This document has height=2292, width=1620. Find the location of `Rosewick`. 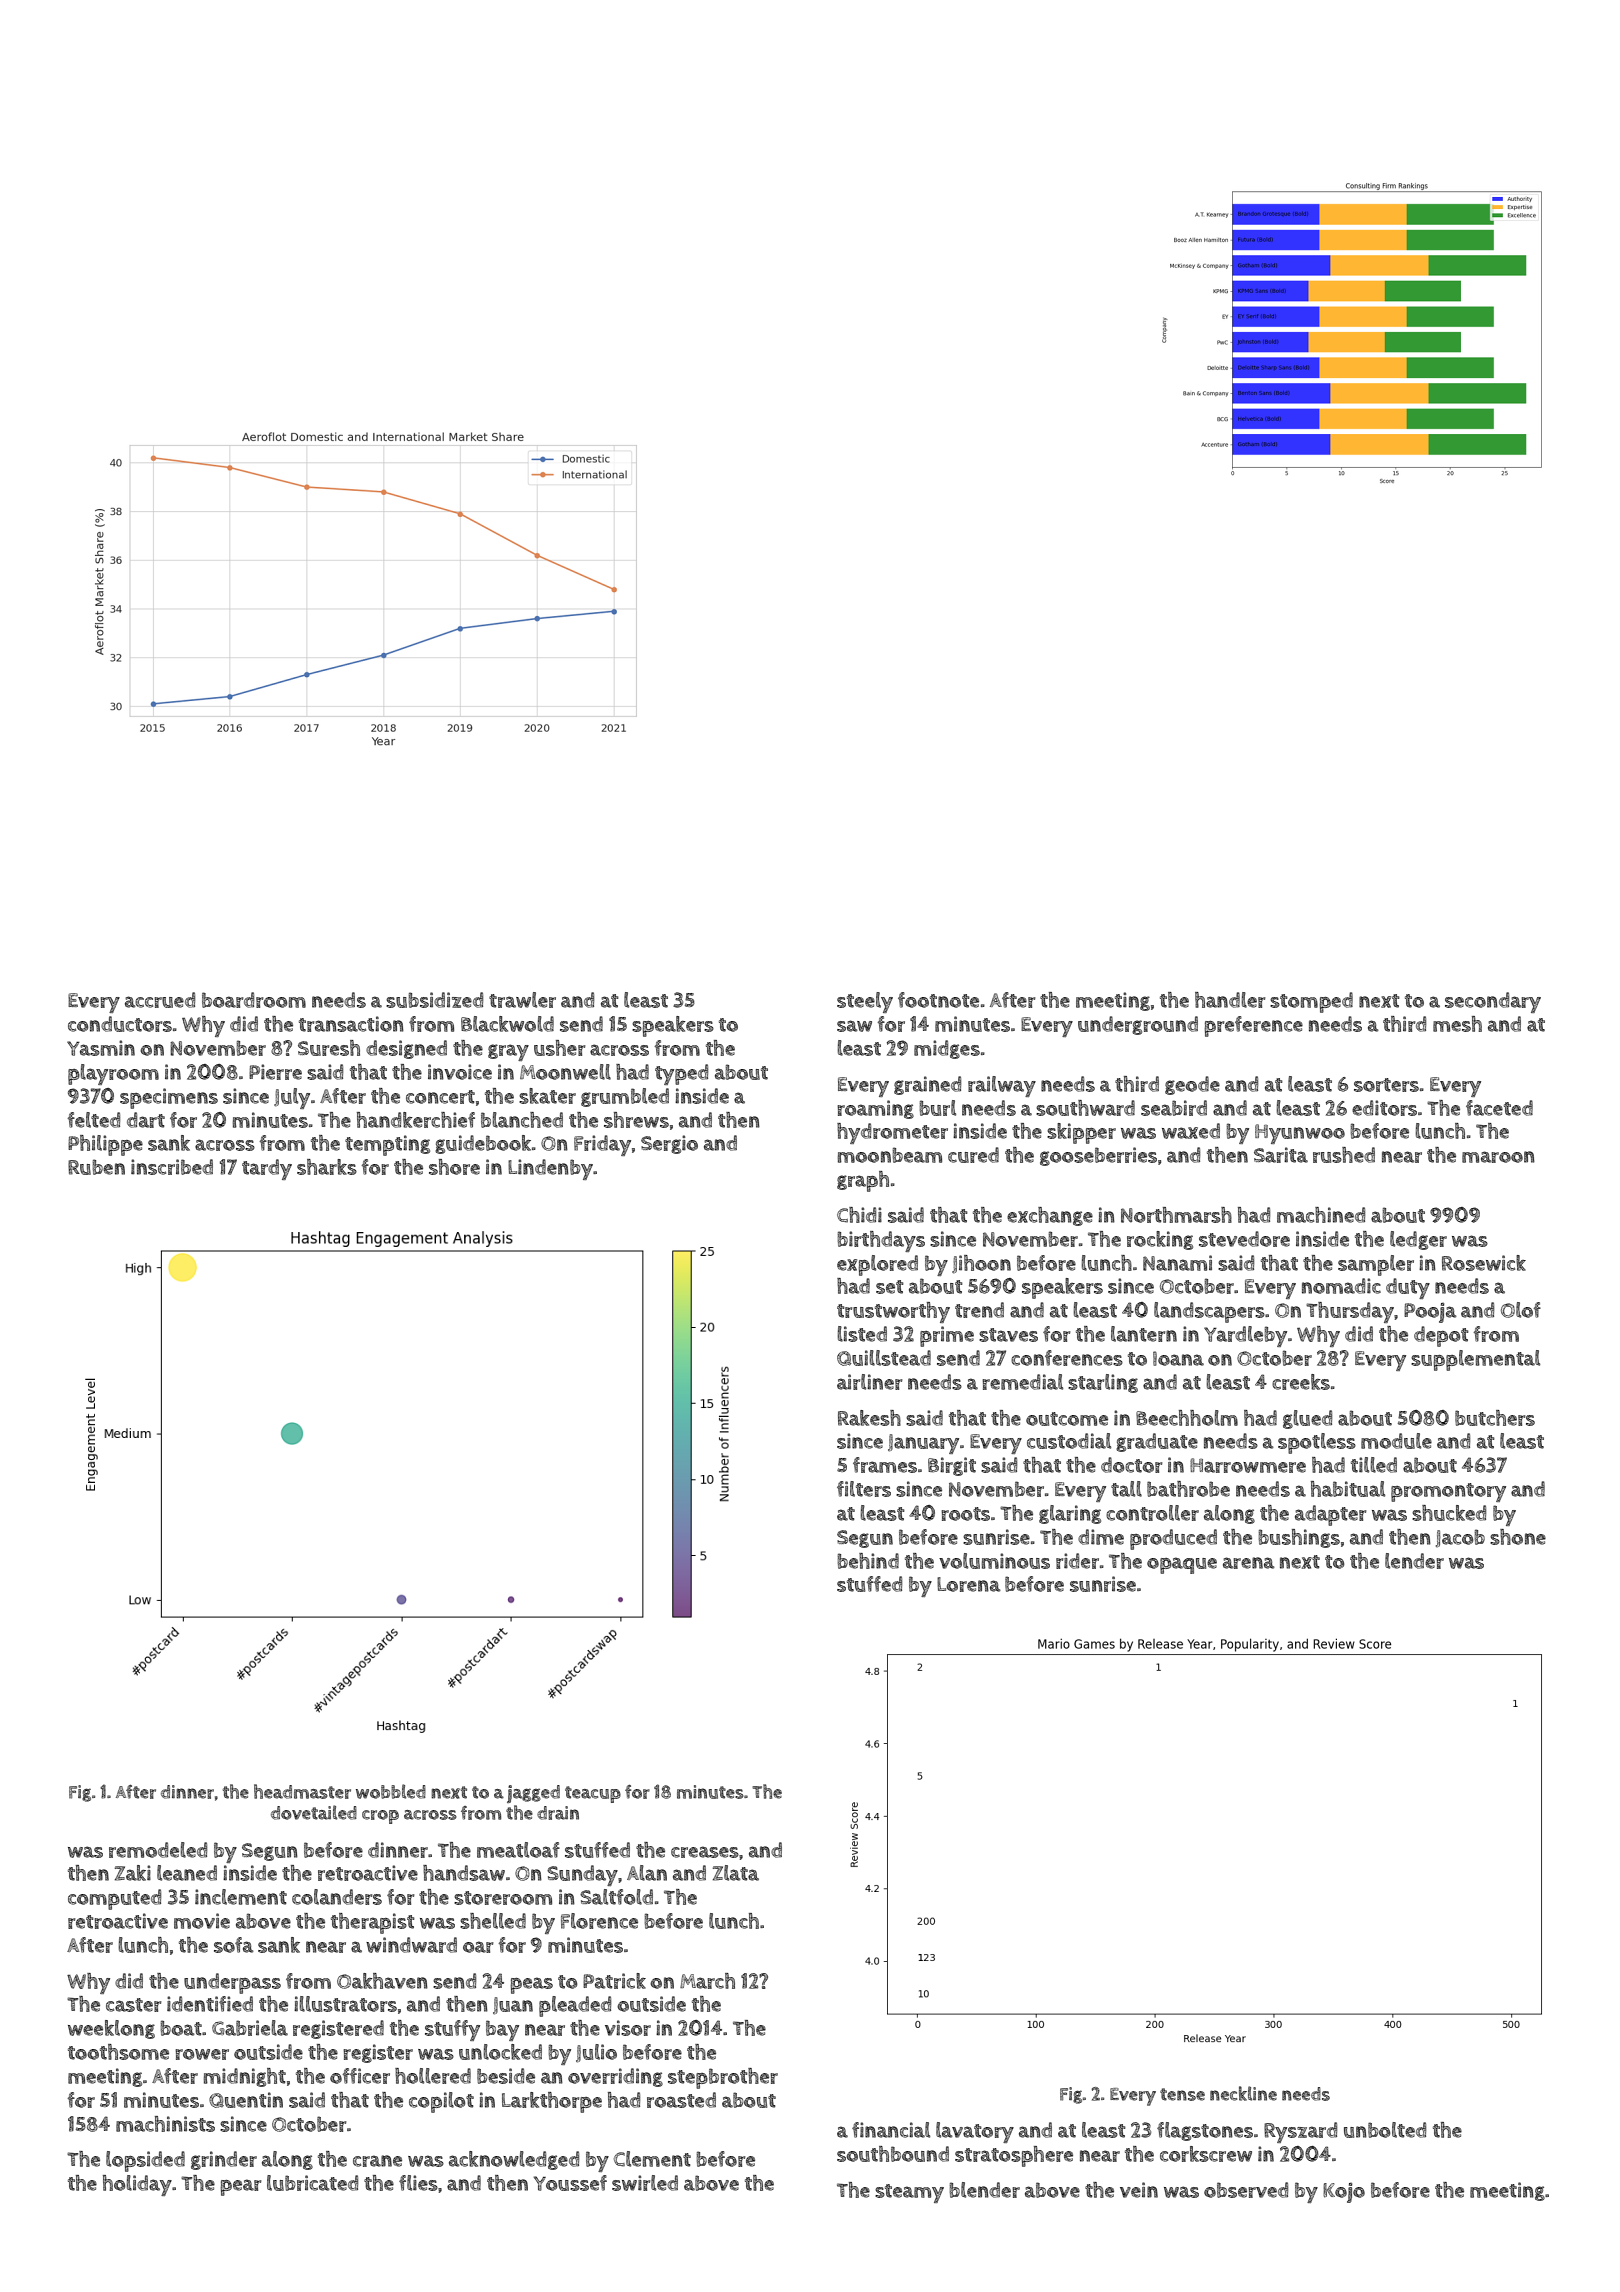

Rosewick is located at coordinates (1484, 1263).
